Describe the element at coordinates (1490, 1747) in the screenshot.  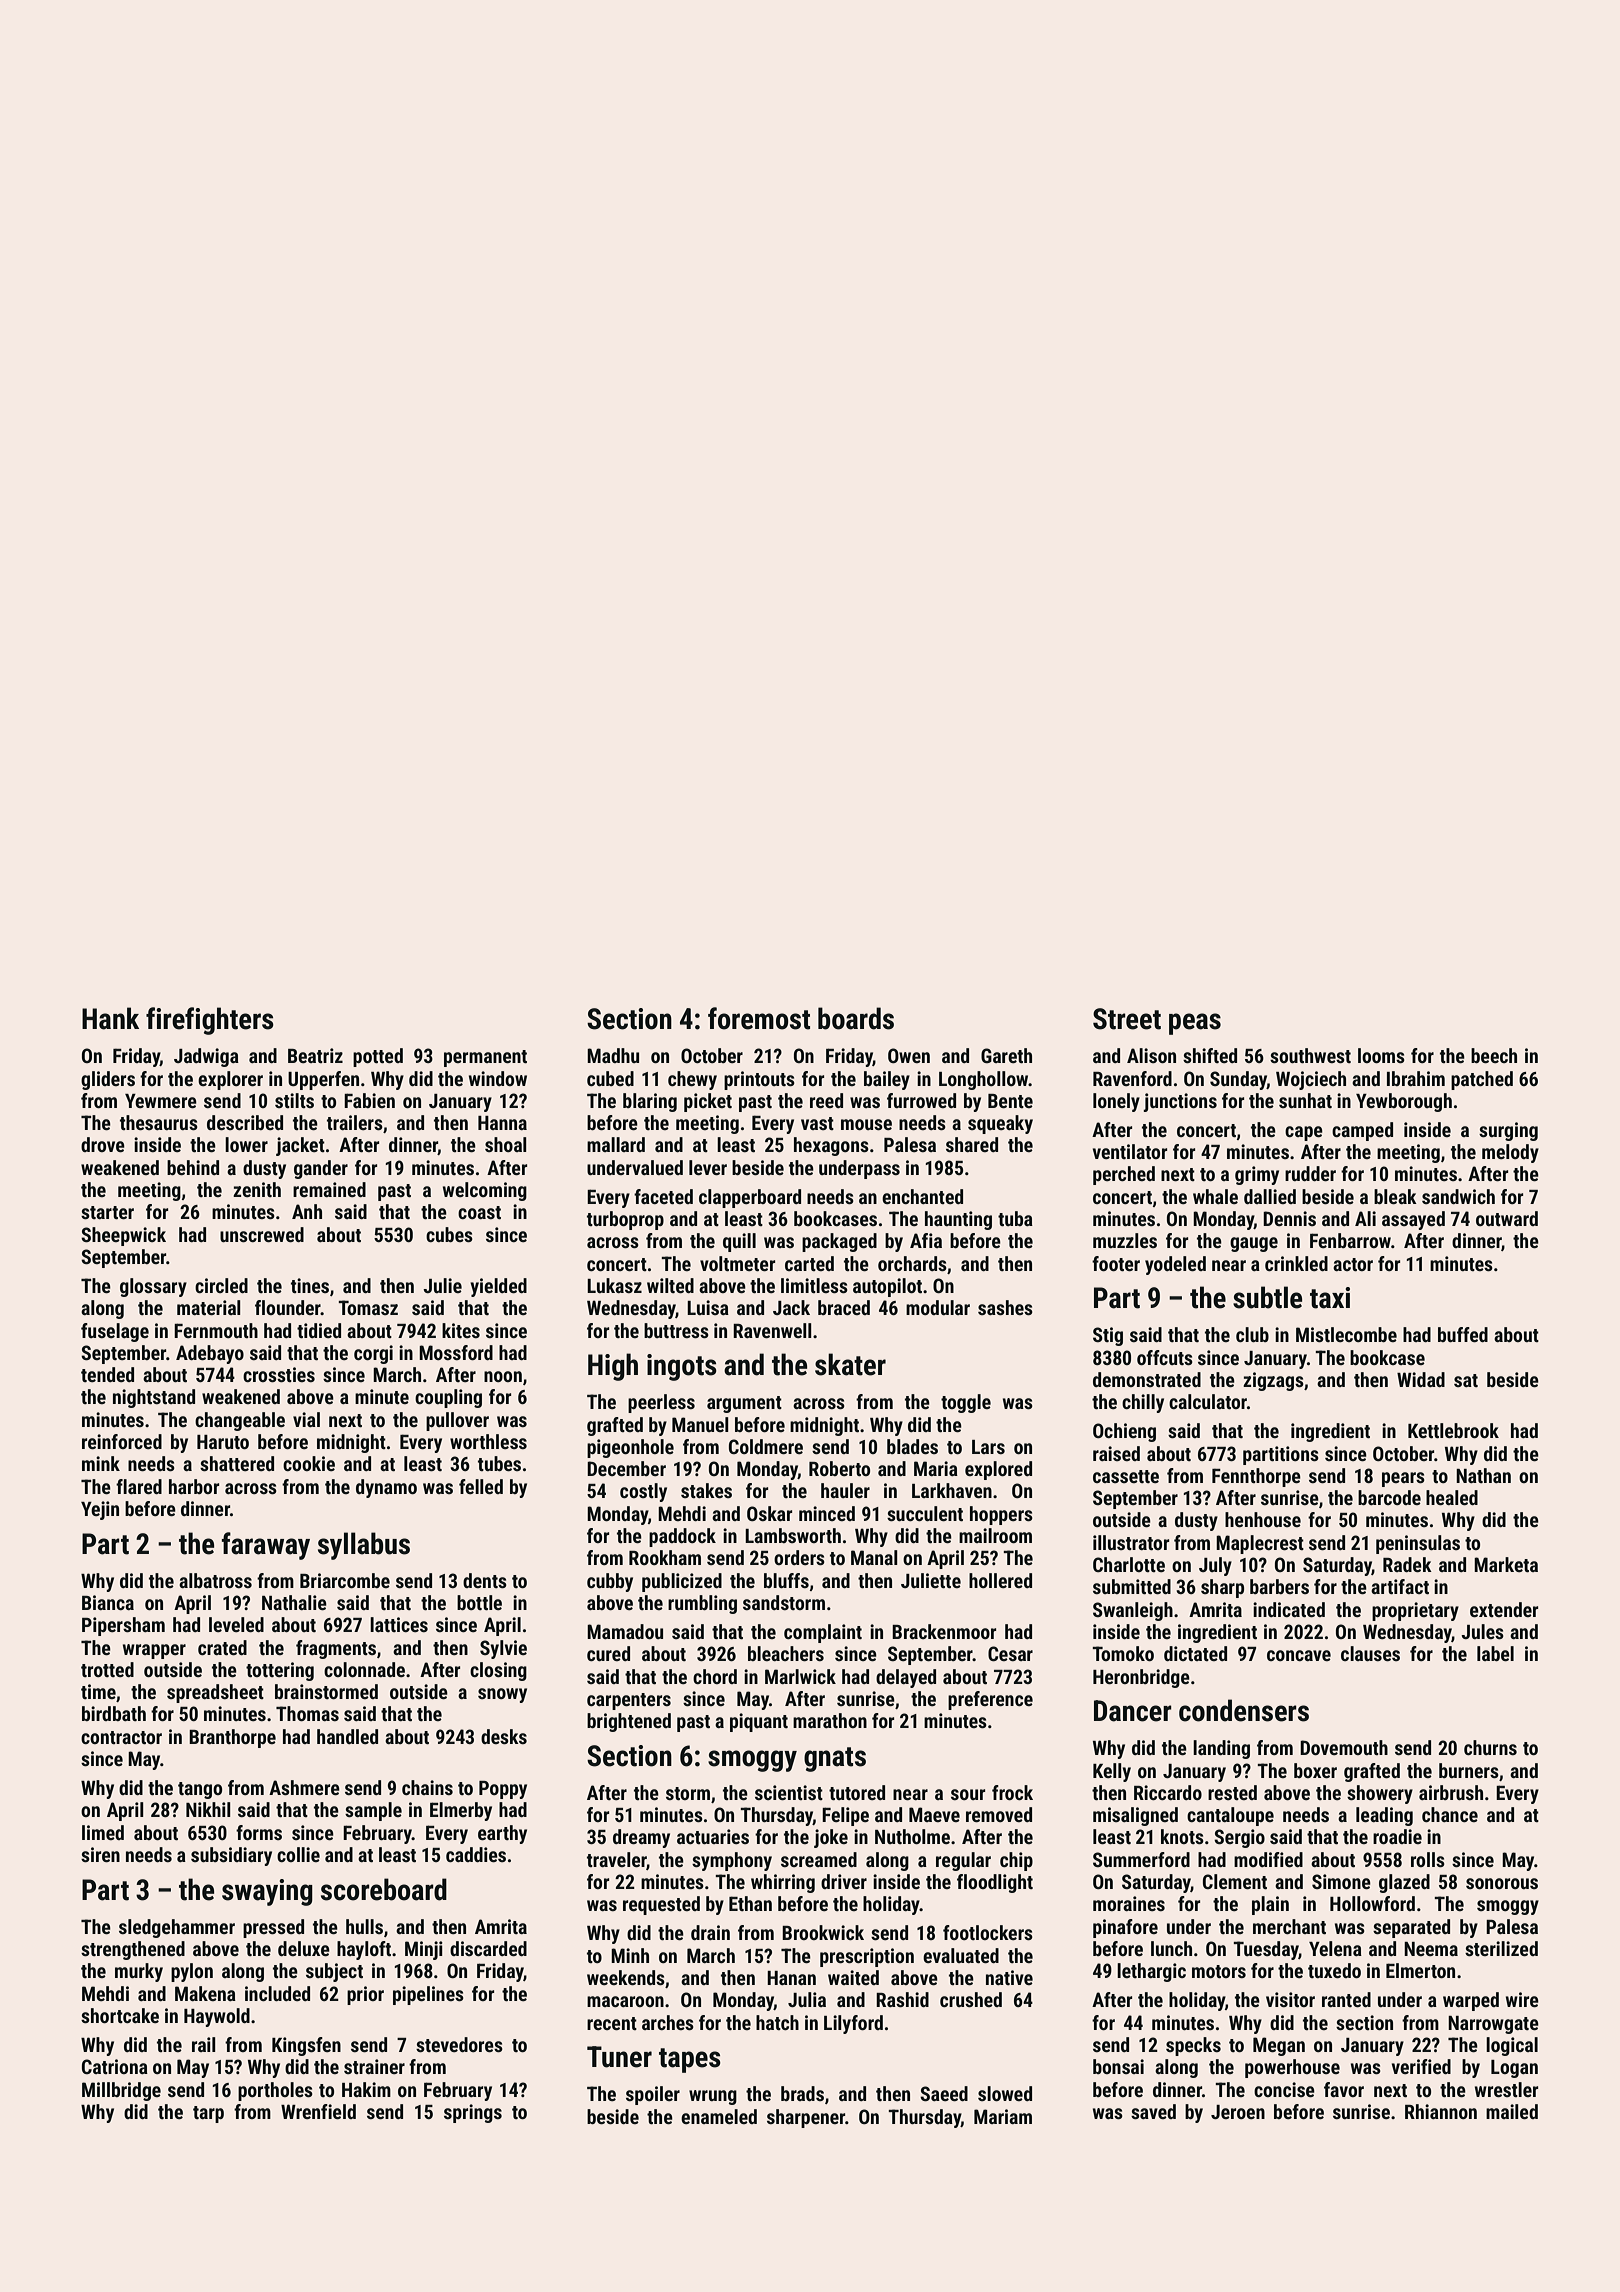
I see `churns` at that location.
